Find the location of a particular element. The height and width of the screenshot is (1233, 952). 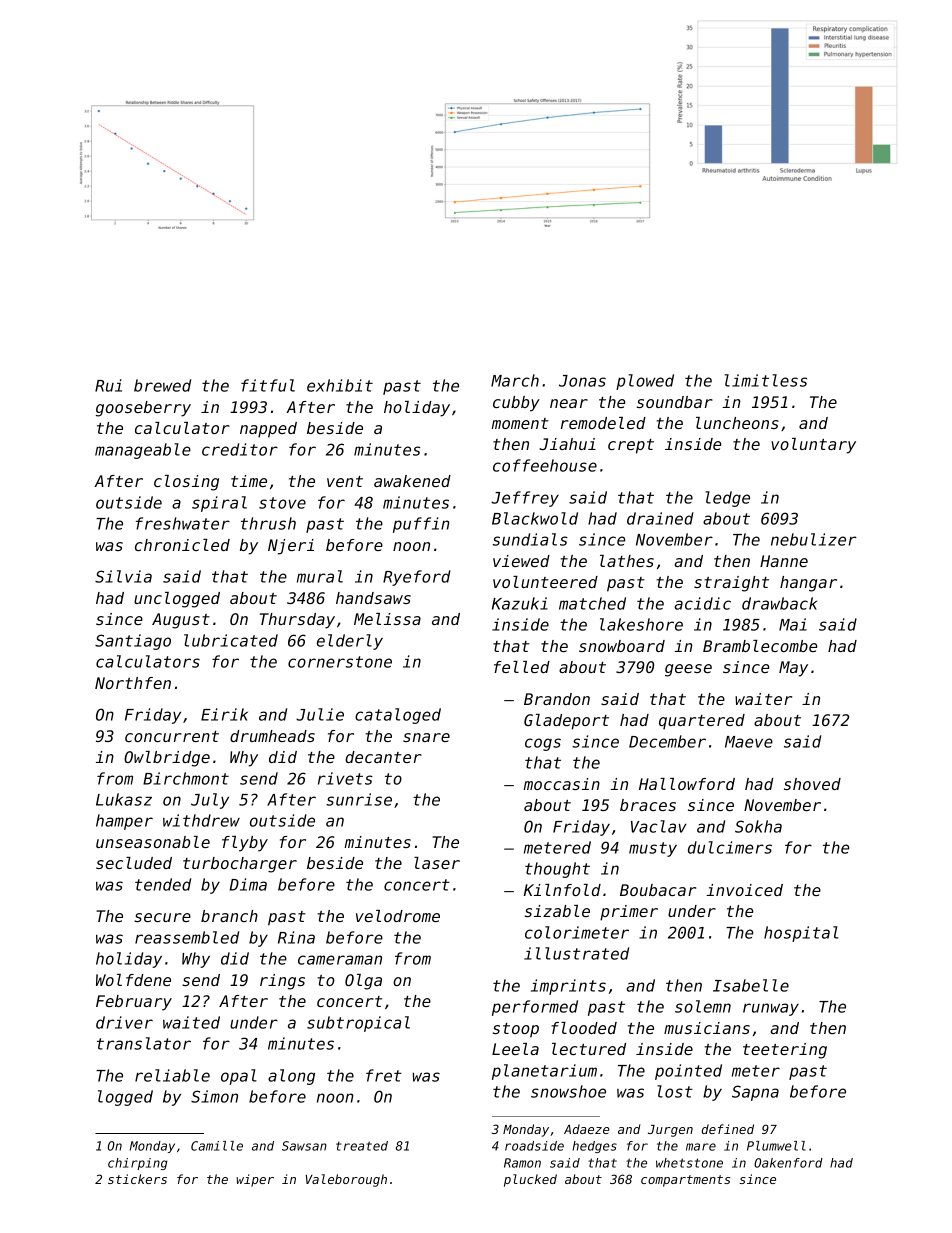

luncheons is located at coordinates (737, 423).
